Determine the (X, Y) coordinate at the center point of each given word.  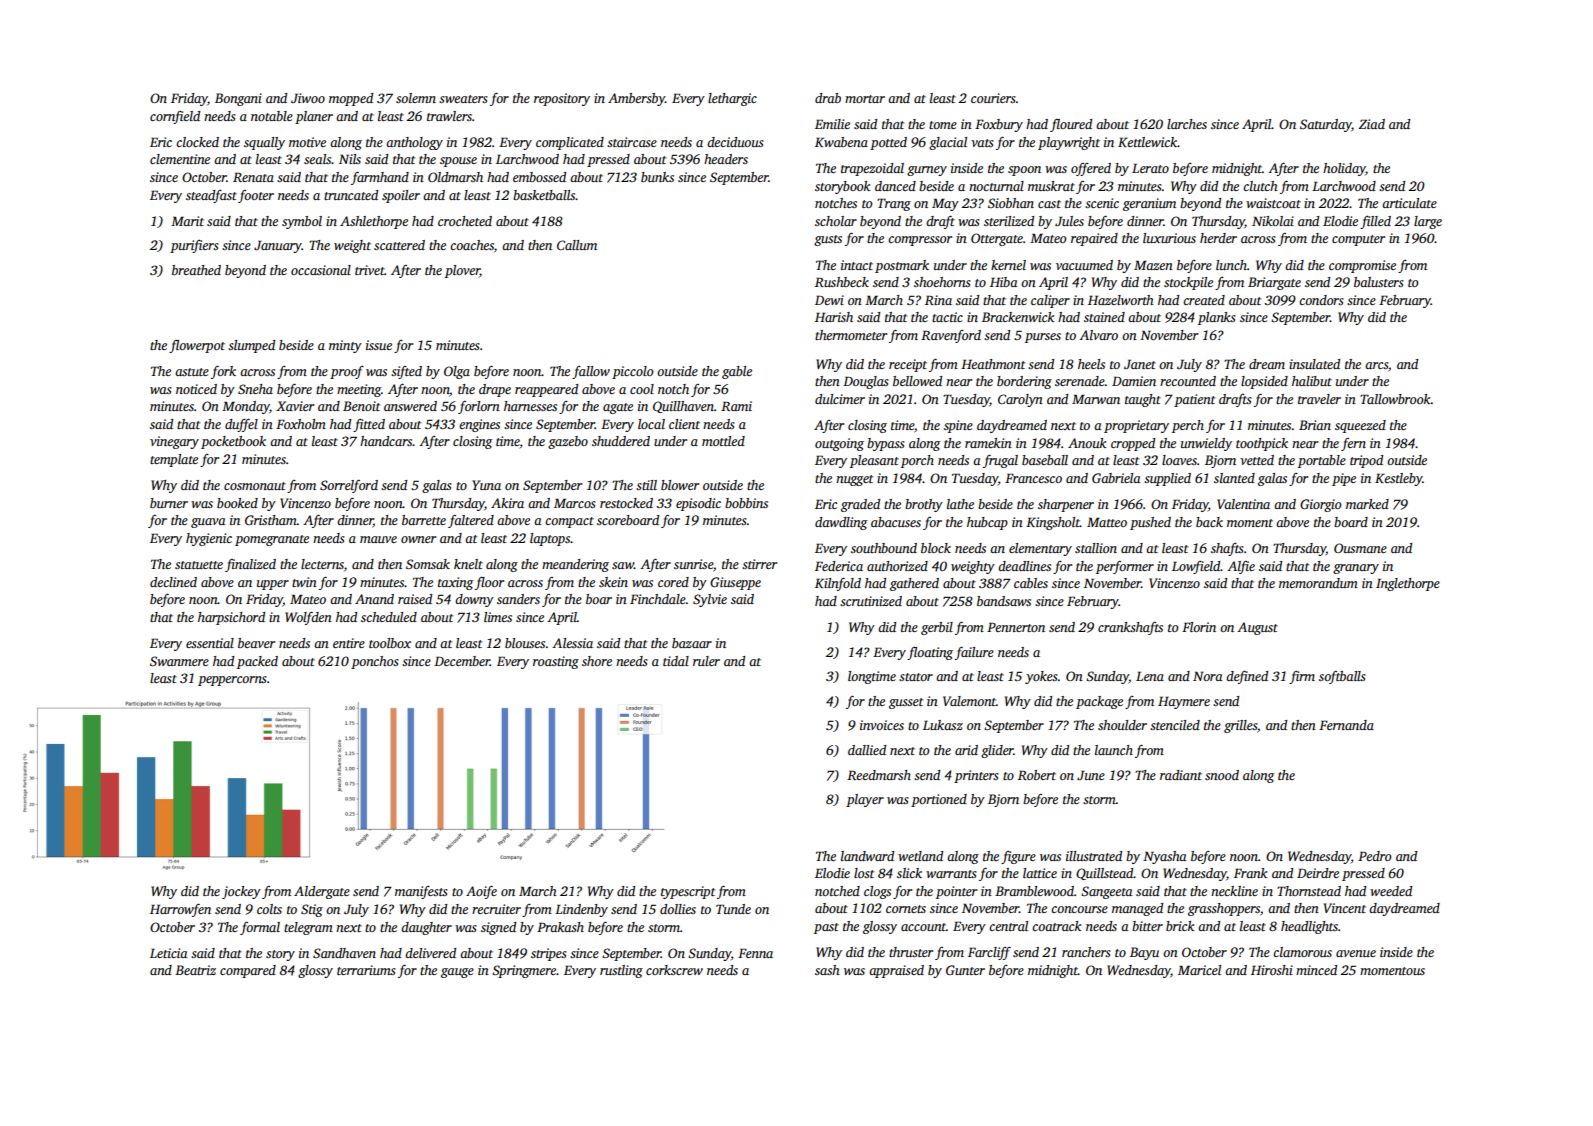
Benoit (361, 406)
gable (737, 372)
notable (272, 116)
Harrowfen (180, 910)
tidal (676, 661)
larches (1187, 124)
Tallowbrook (1395, 399)
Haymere (1184, 702)
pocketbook (233, 442)
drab (828, 98)
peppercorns (232, 681)
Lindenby (581, 910)
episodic (698, 504)
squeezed (1360, 426)
